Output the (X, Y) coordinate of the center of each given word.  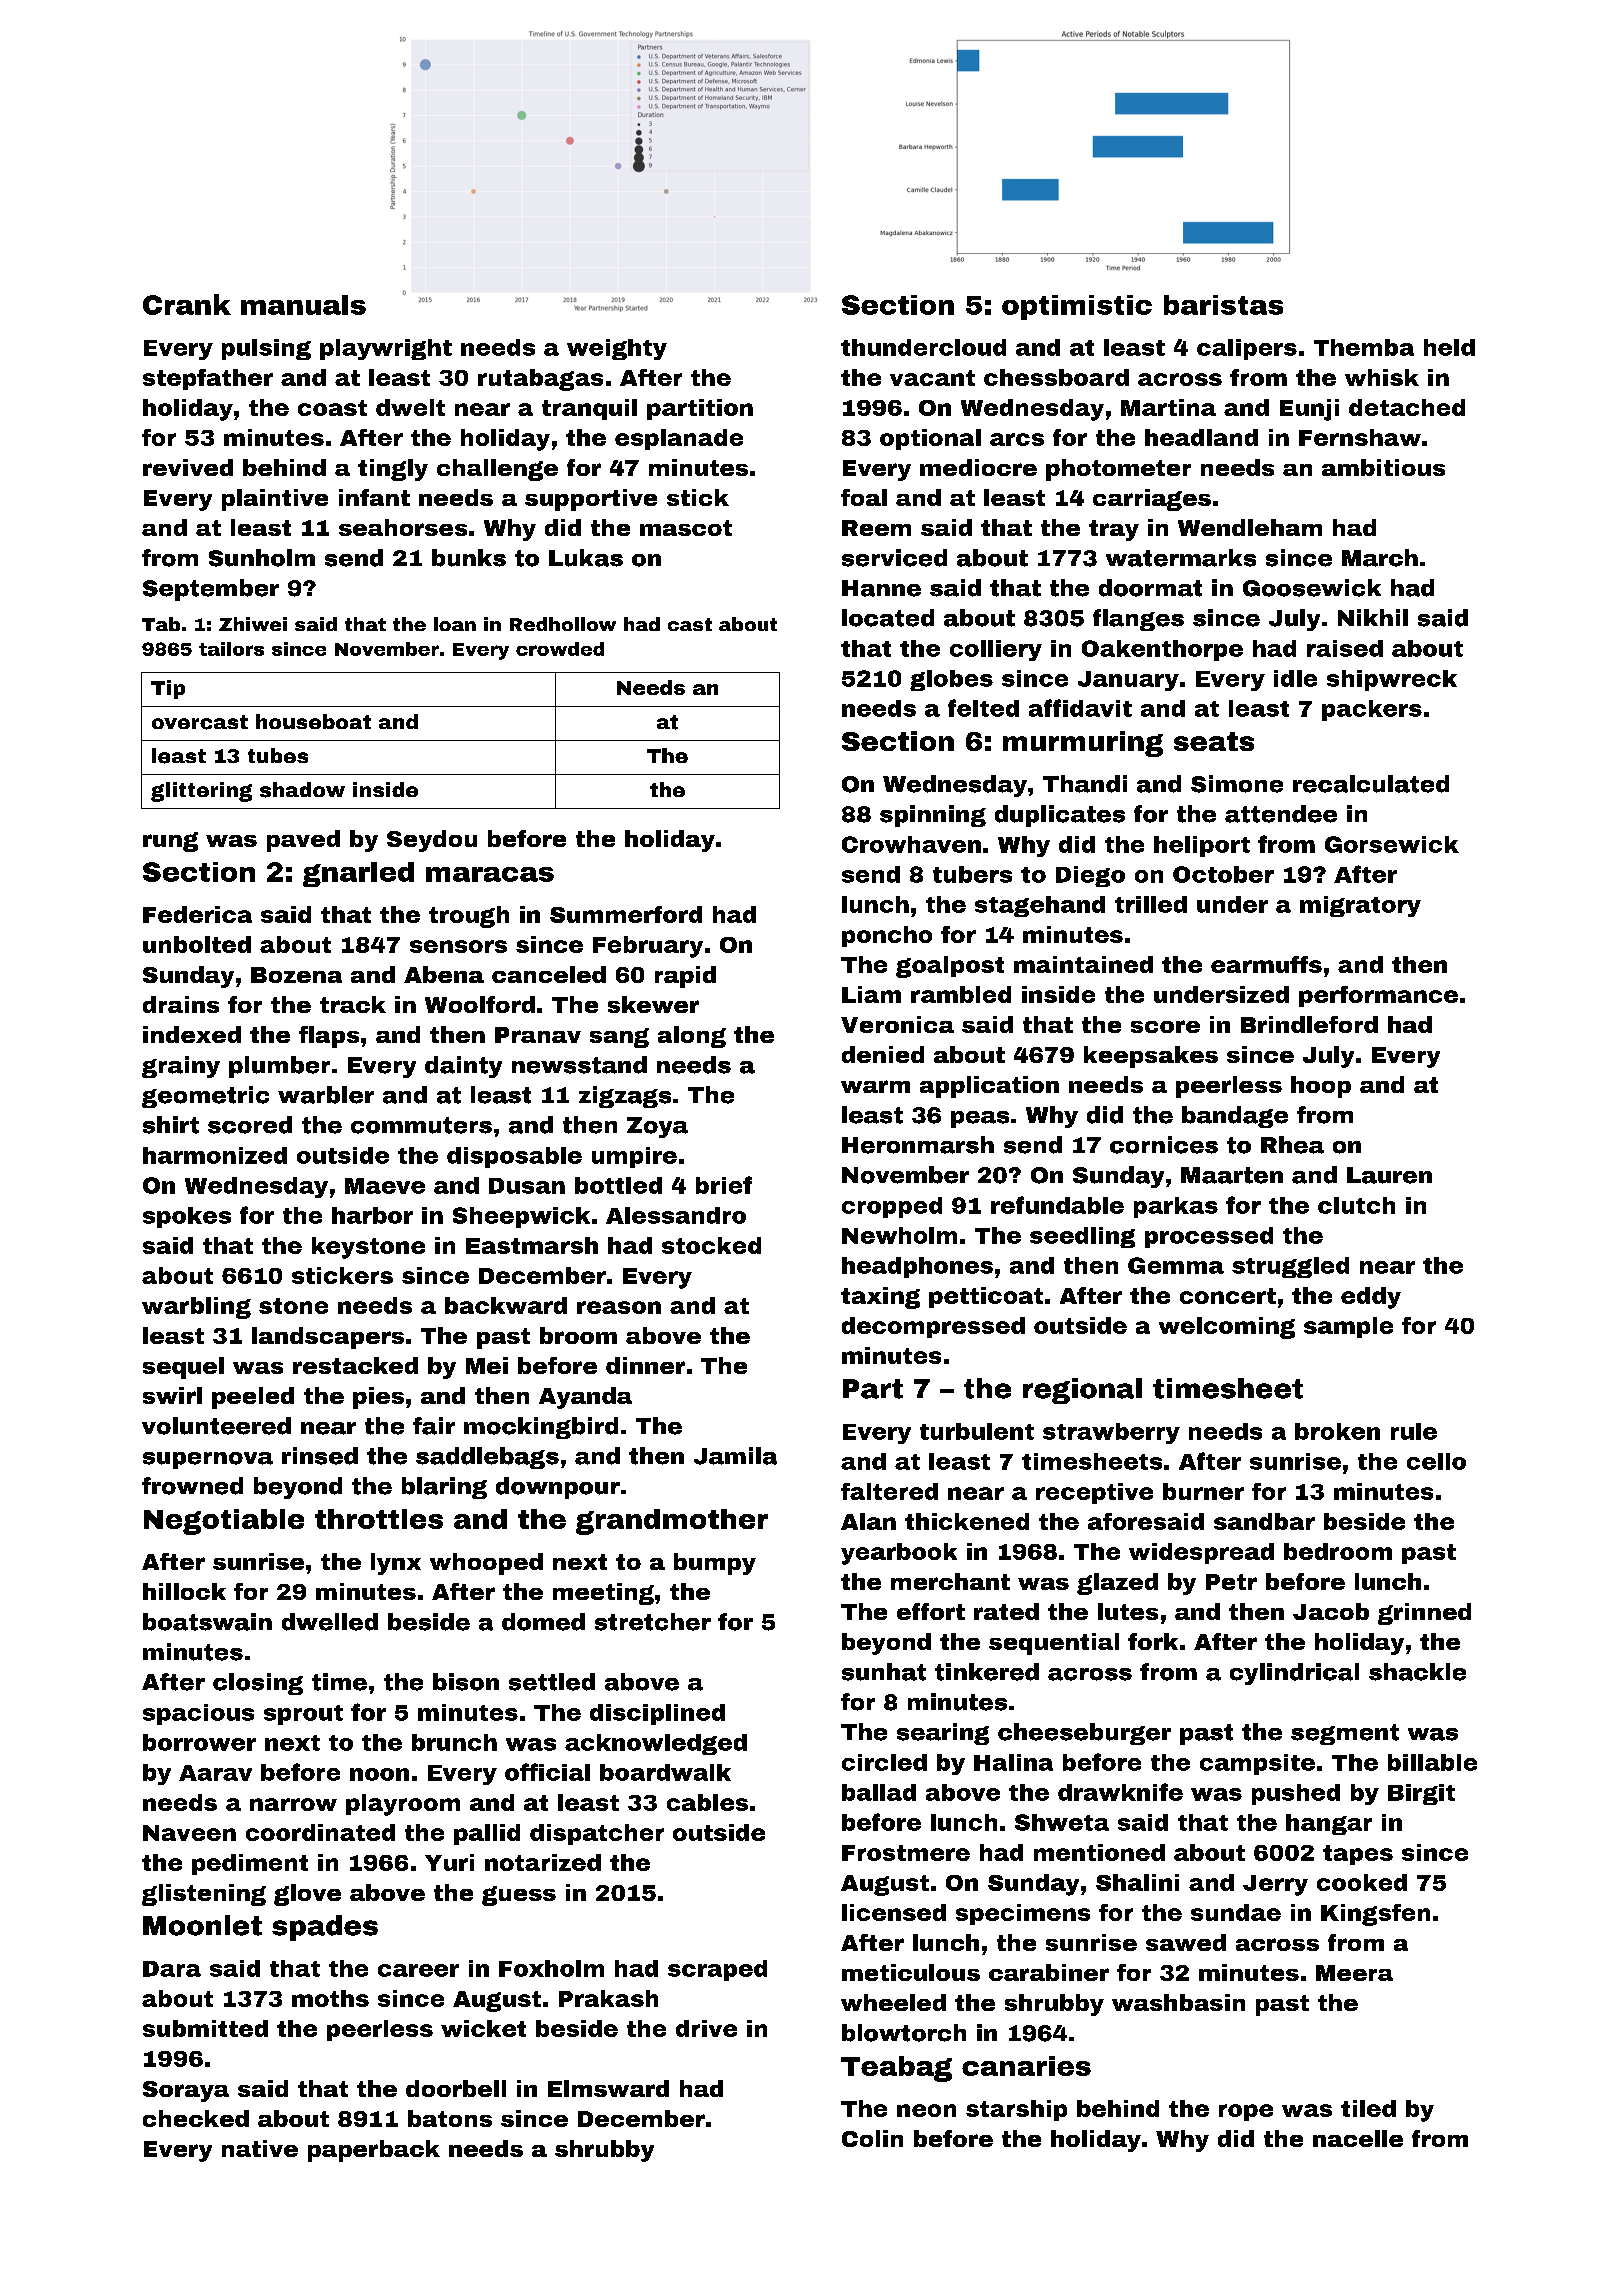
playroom (403, 1805)
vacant (932, 378)
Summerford (626, 914)
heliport (1202, 846)
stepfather (208, 379)
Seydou (432, 841)
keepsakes (1151, 1057)
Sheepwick (521, 1217)
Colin (872, 2138)
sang (619, 1038)
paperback (374, 2151)
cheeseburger (1084, 1734)
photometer (1118, 470)
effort (931, 1611)
